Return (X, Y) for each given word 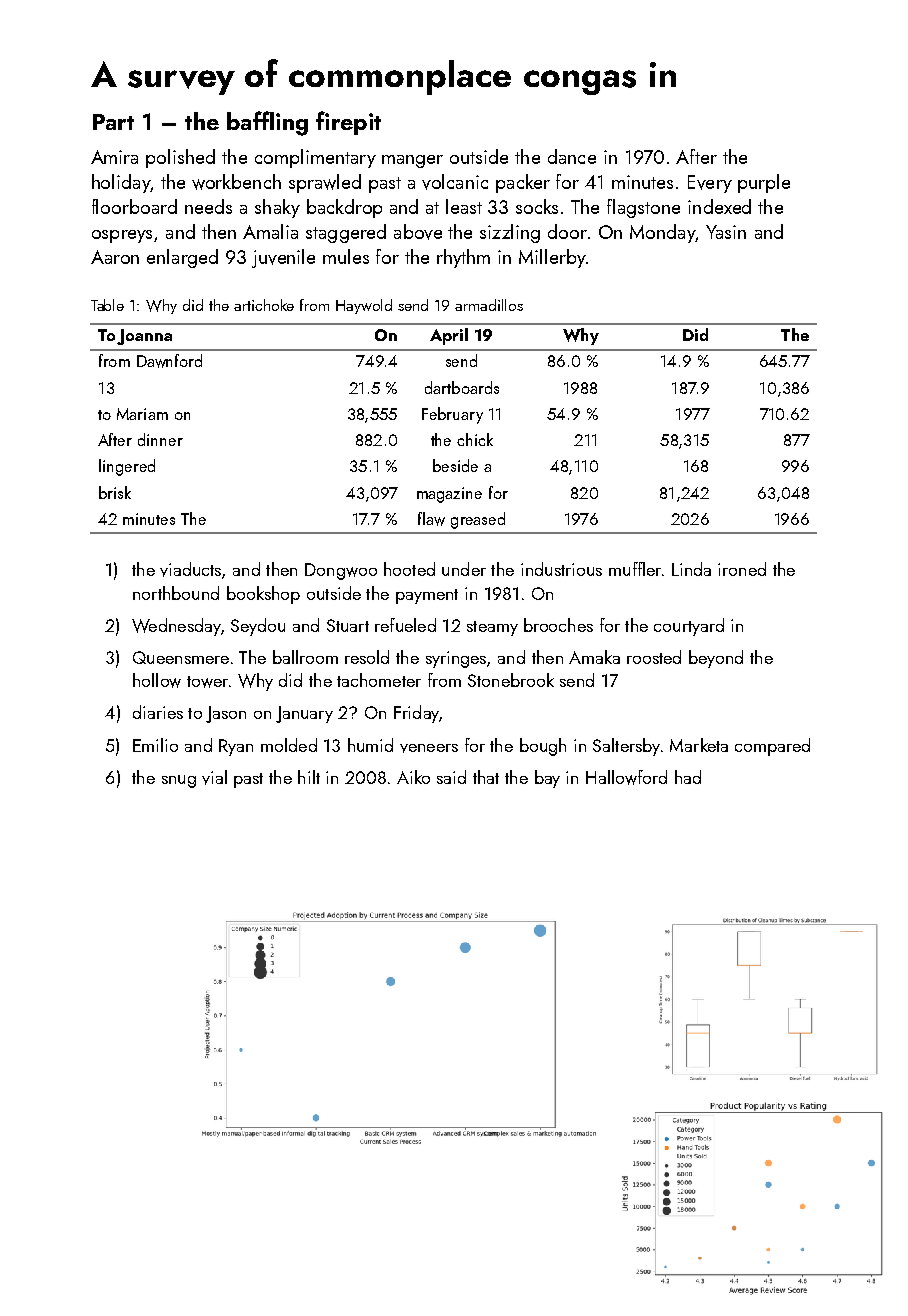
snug (179, 781)
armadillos (489, 305)
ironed (742, 569)
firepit (348, 123)
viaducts (190, 569)
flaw (431, 519)
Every (710, 184)
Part (113, 122)
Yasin (726, 232)
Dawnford (169, 361)
